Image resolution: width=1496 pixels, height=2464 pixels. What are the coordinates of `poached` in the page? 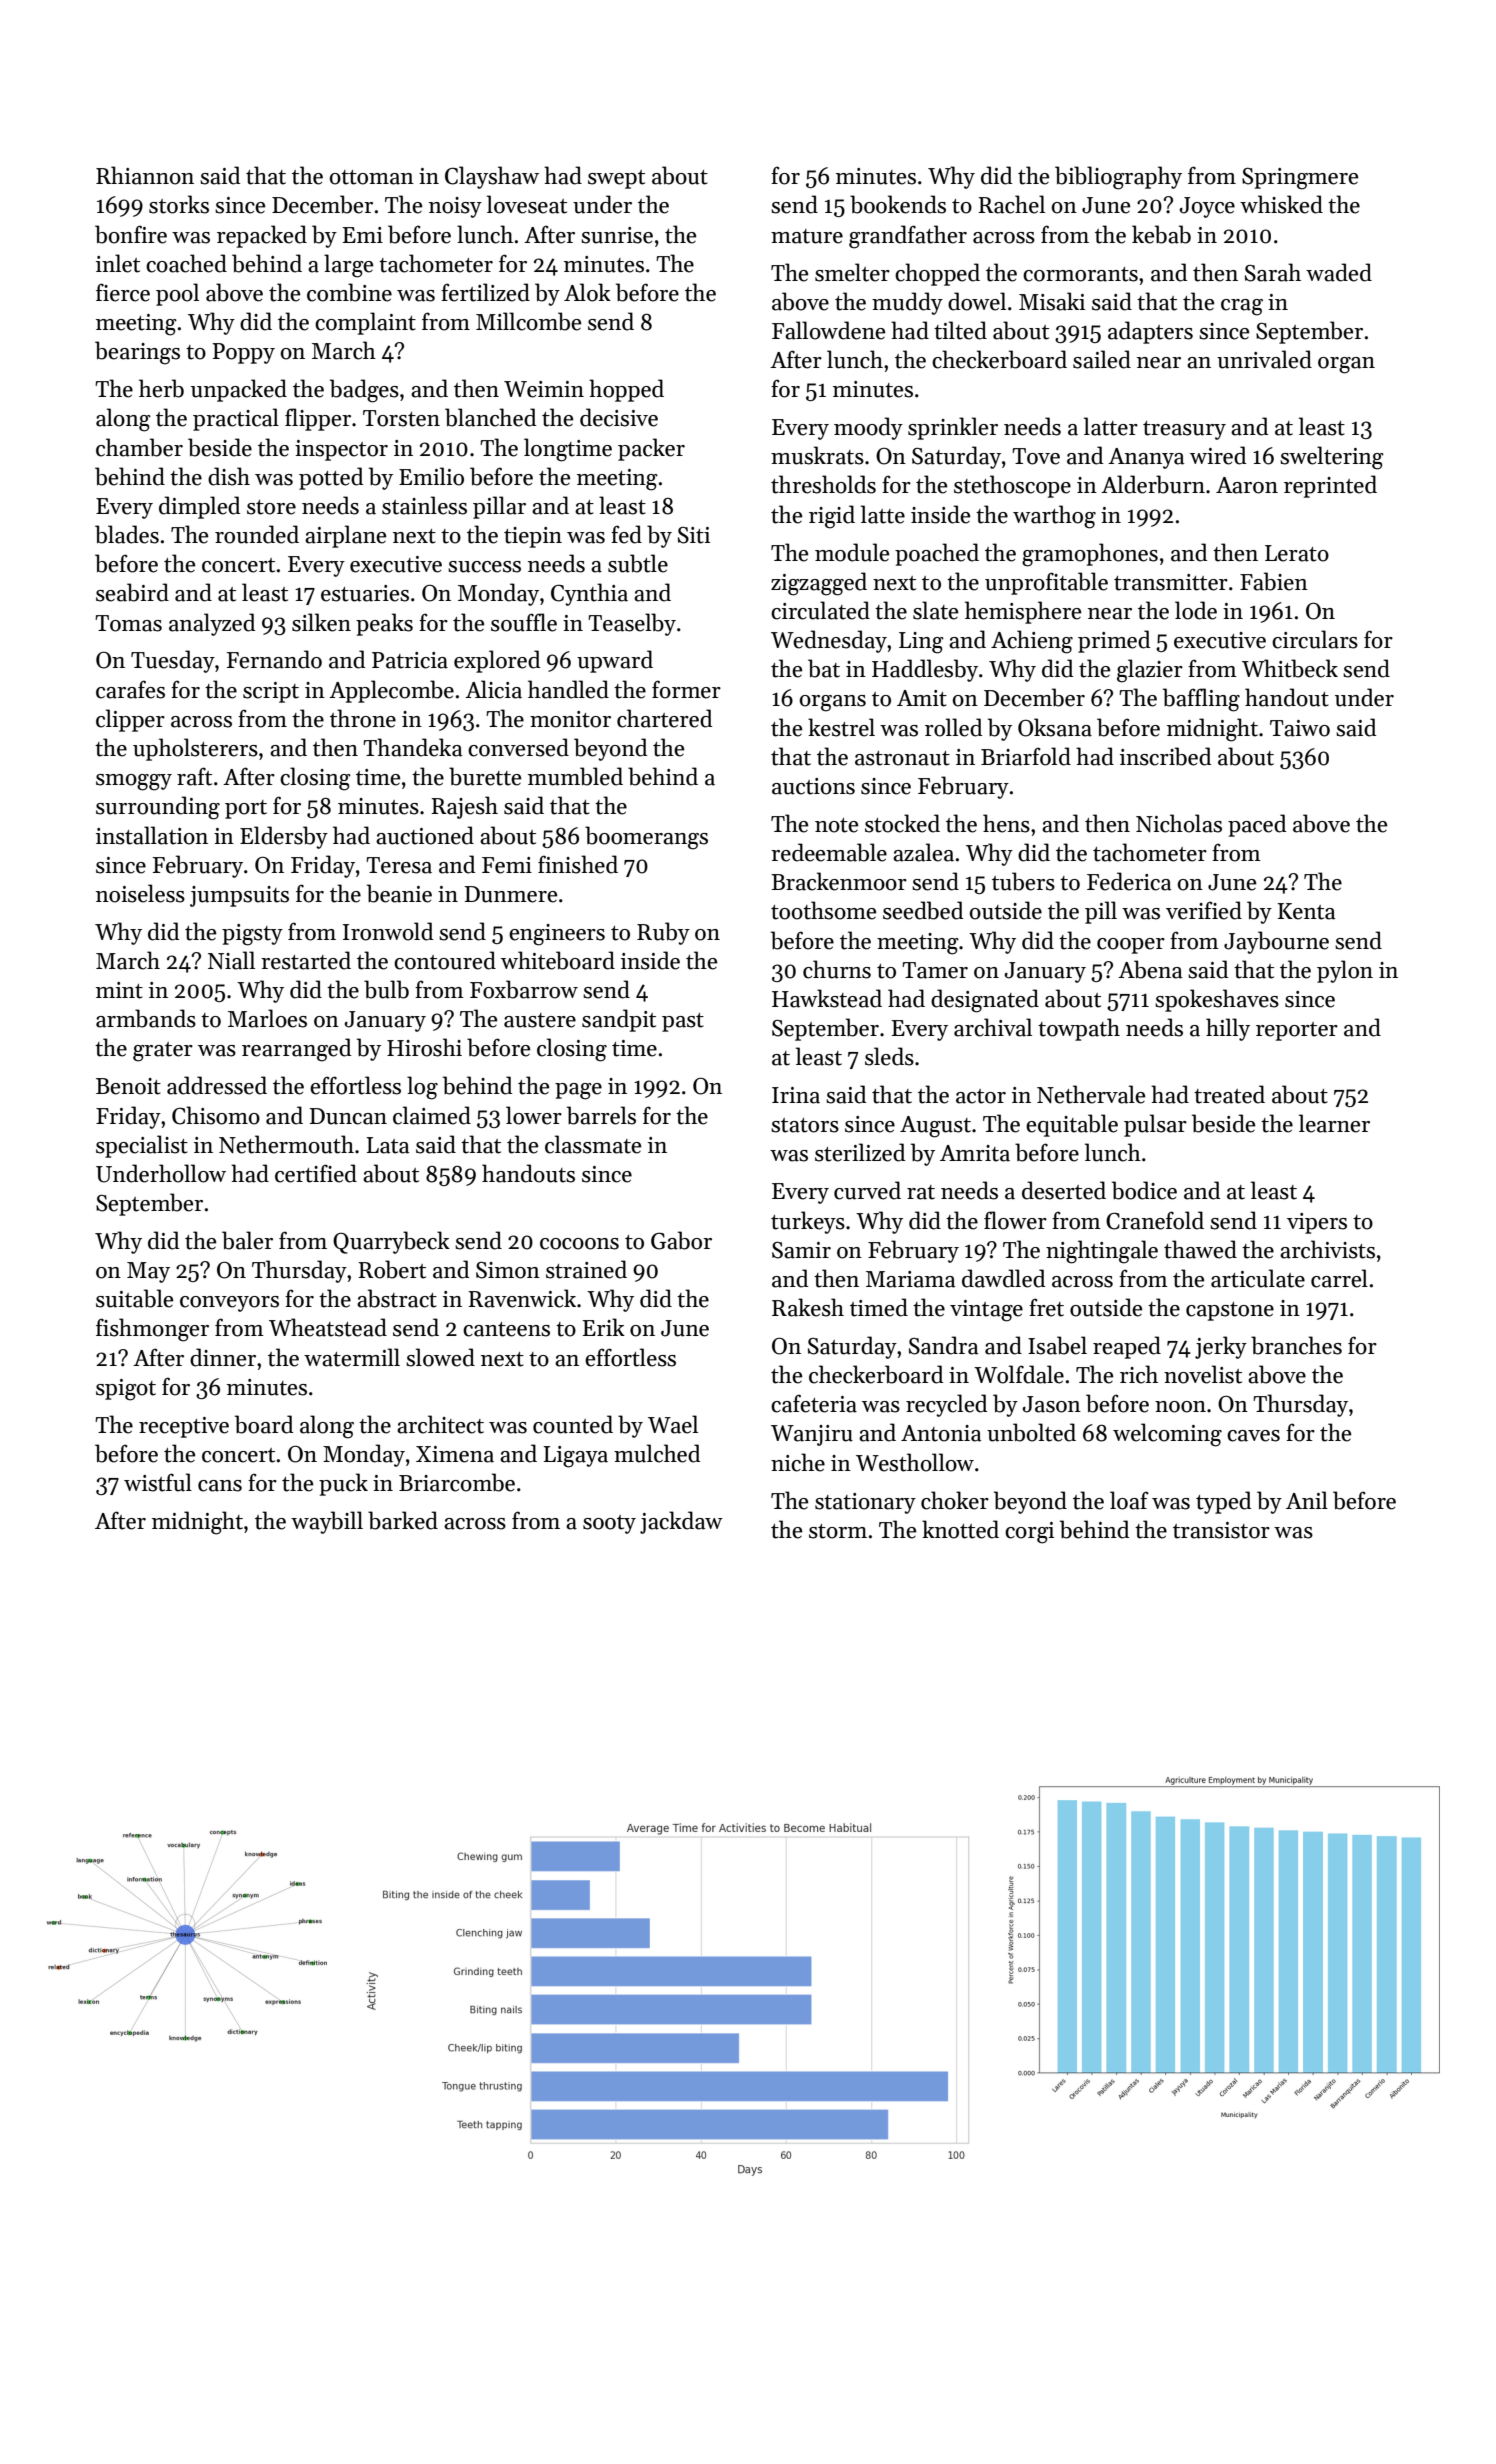 It's located at (937, 554).
